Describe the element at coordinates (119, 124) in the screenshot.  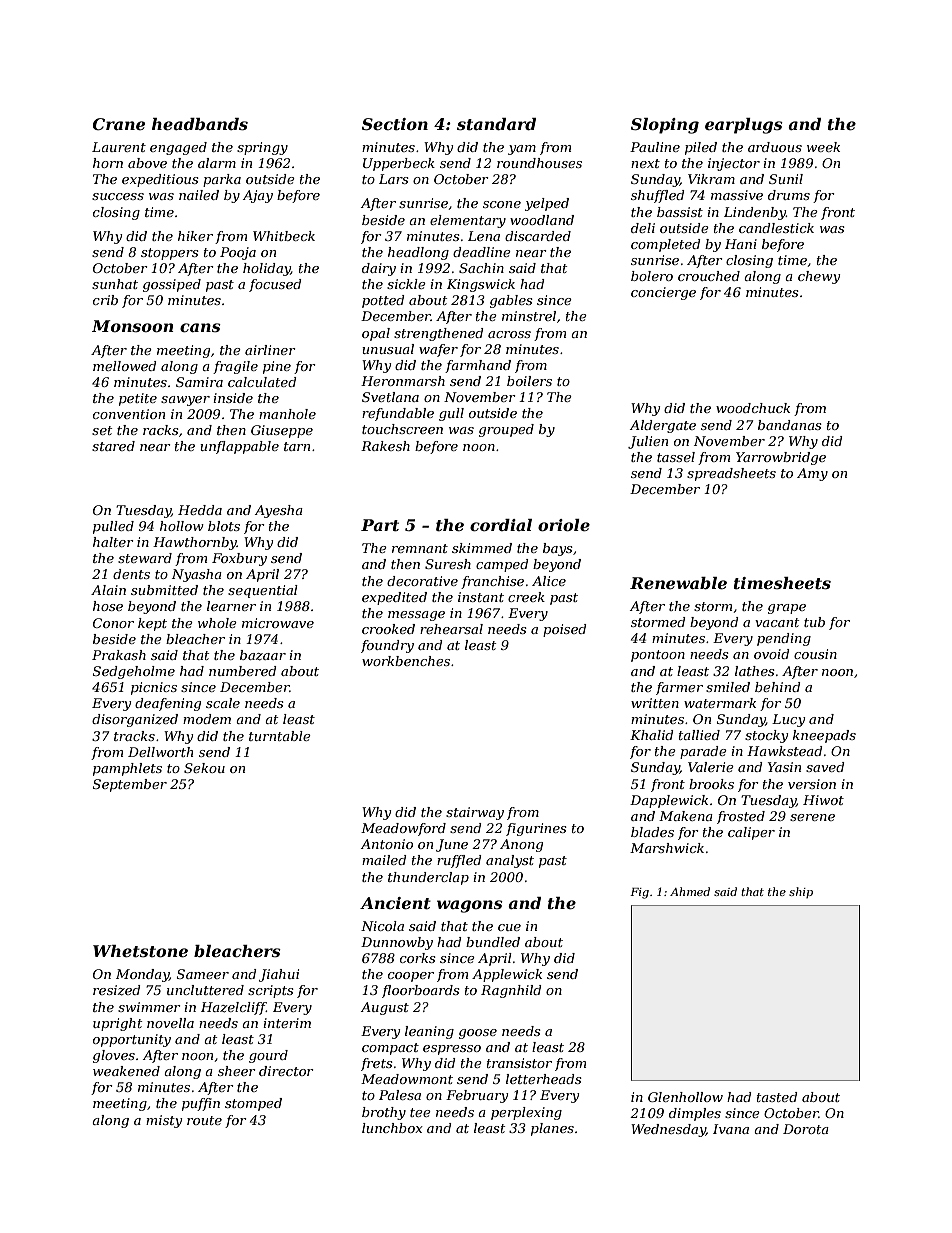
I see `Crane` at that location.
